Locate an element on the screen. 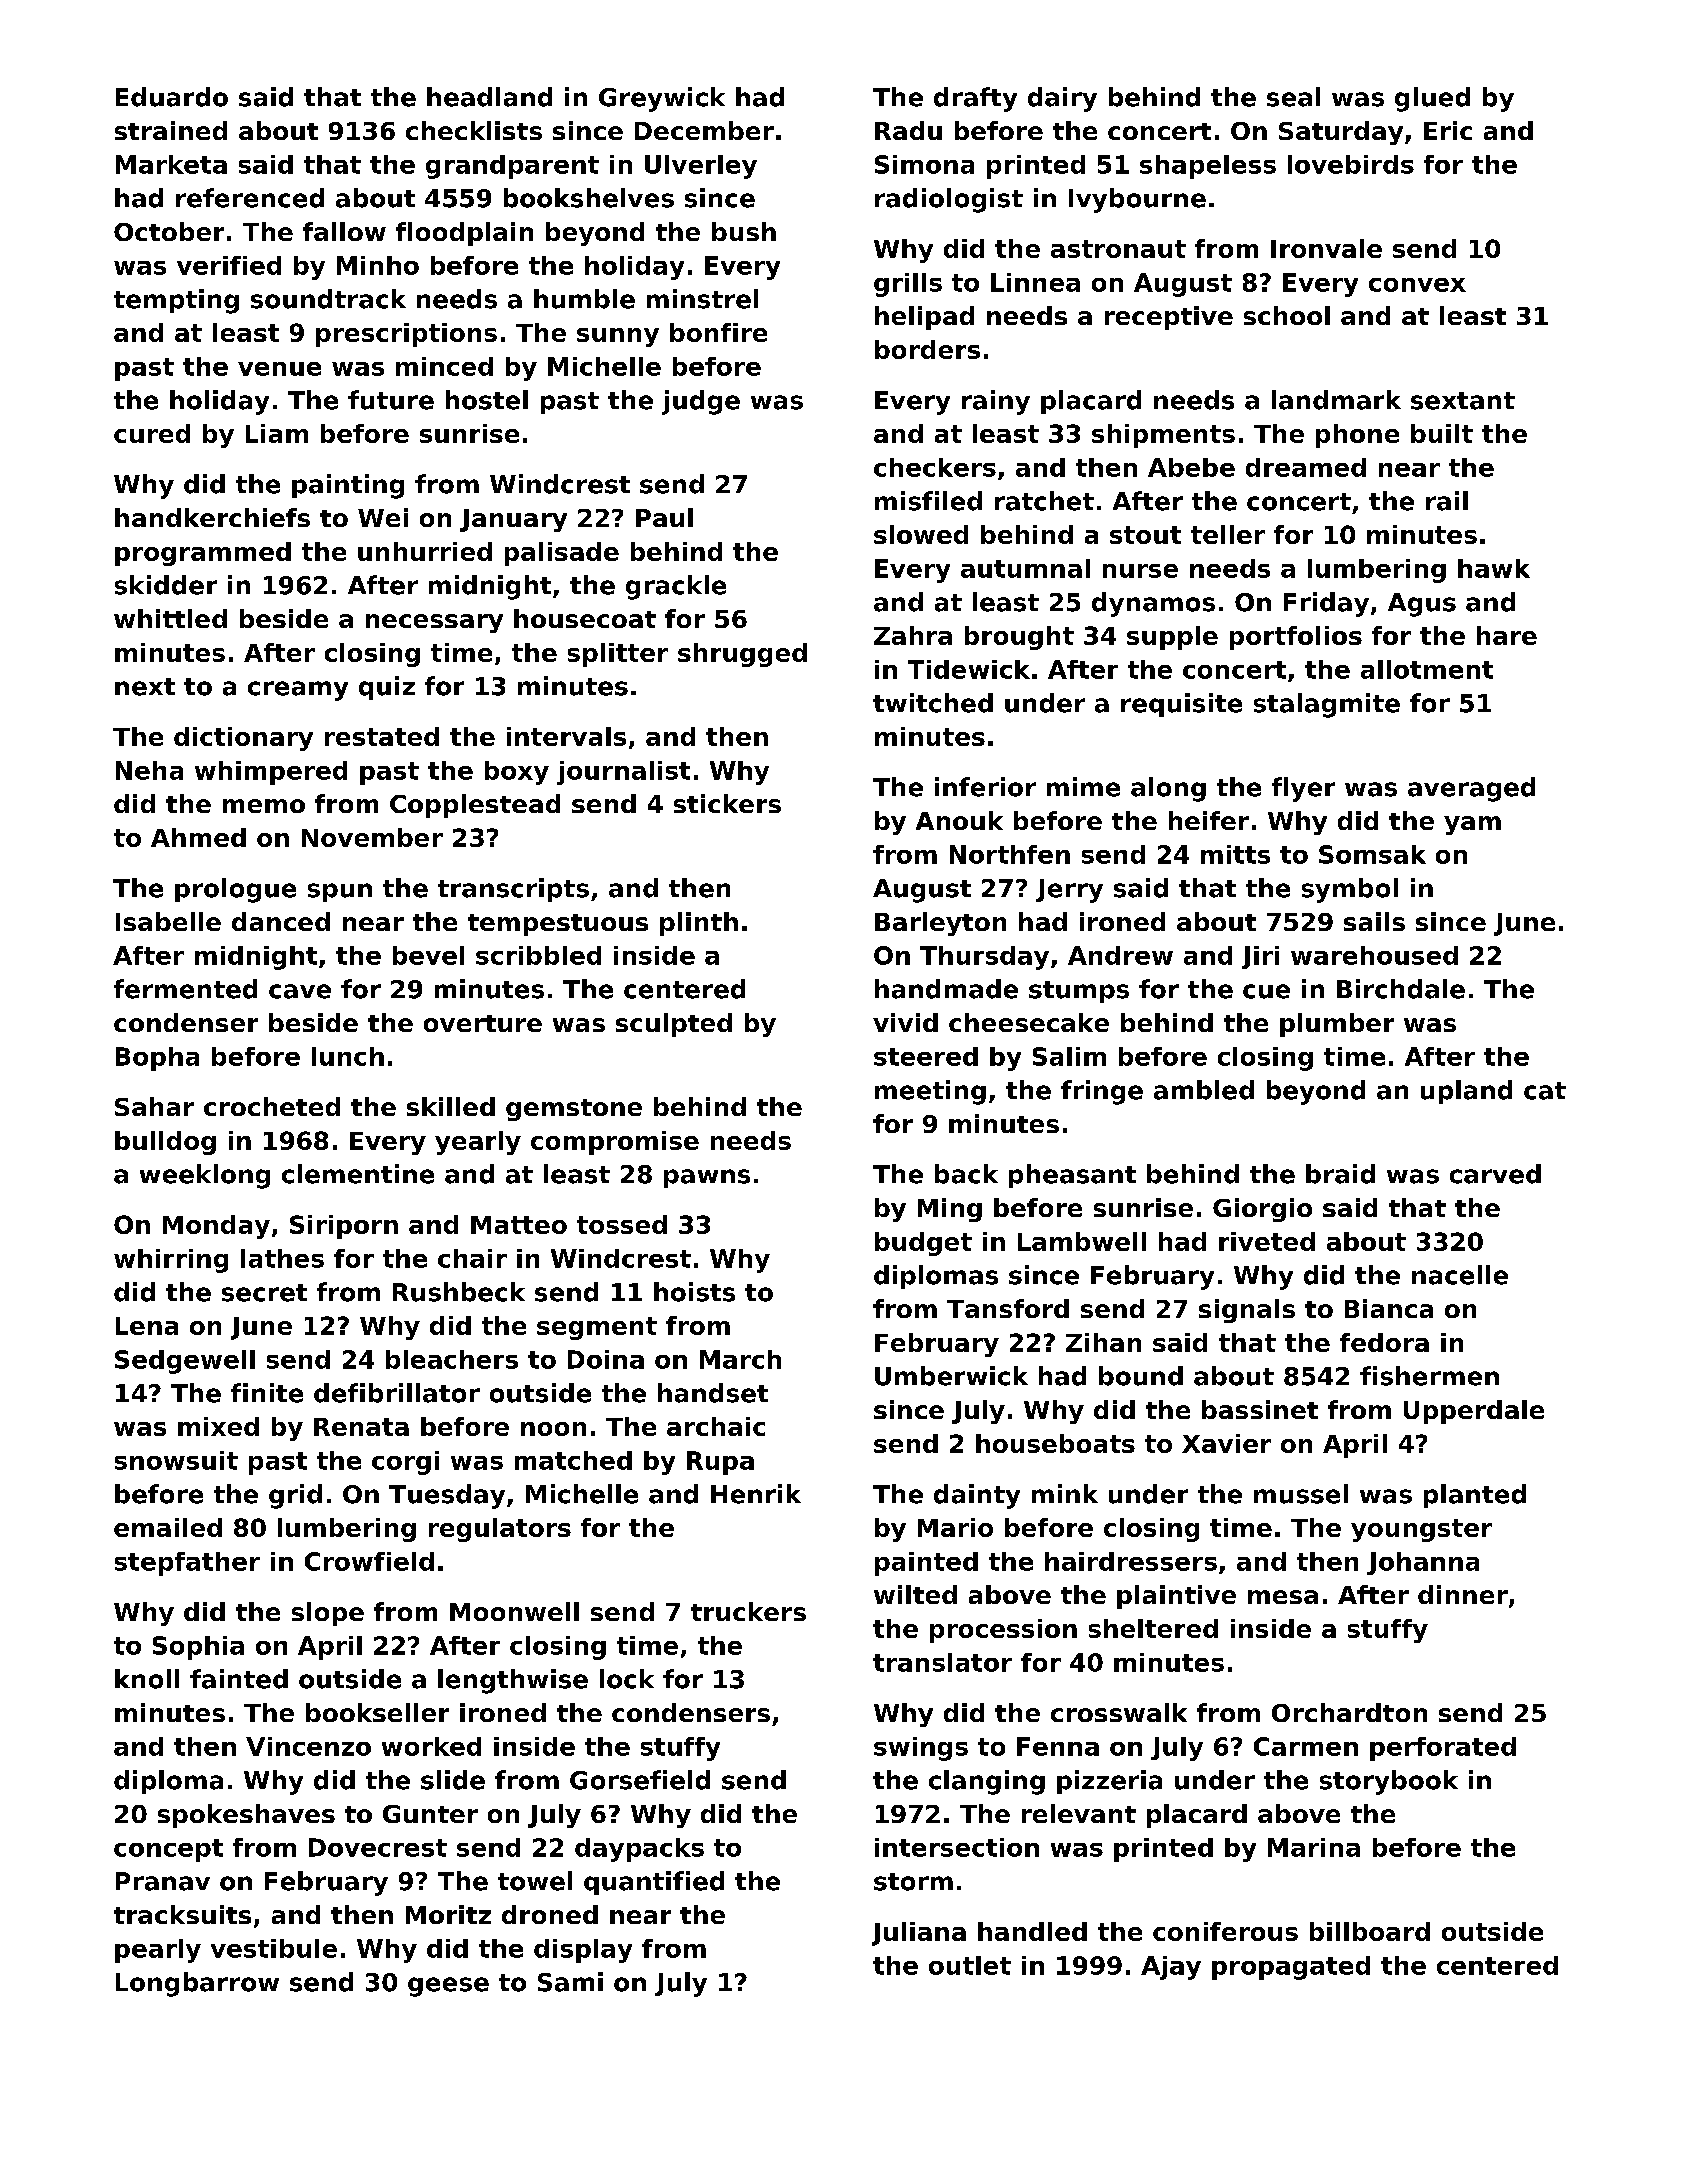 The image size is (1683, 2178). Eric is located at coordinates (1448, 130).
